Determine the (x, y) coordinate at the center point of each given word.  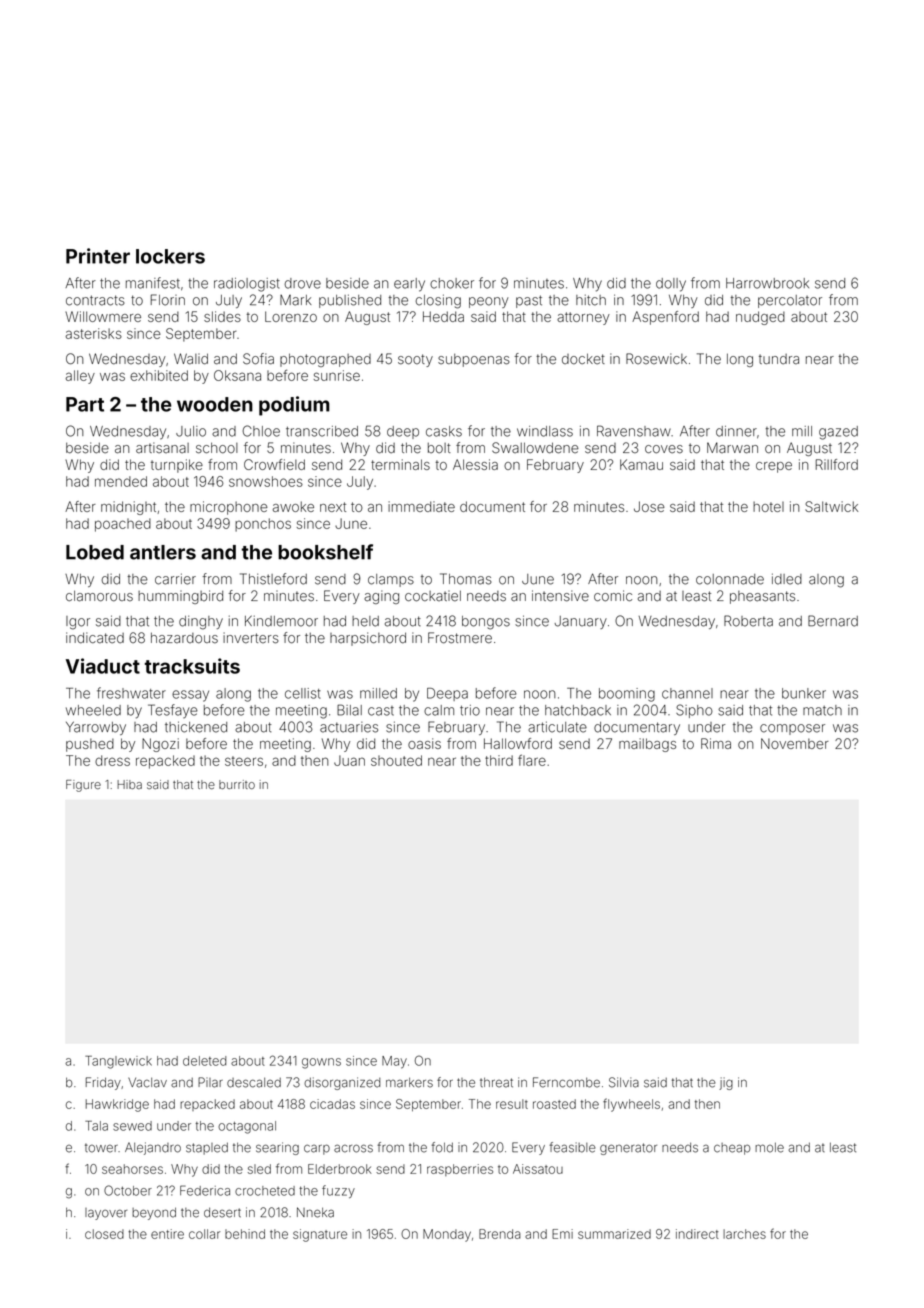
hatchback (578, 710)
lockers (170, 256)
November (795, 743)
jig (726, 1083)
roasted (554, 1104)
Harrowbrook (767, 283)
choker (452, 283)
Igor (78, 623)
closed (104, 1234)
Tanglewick (118, 1062)
